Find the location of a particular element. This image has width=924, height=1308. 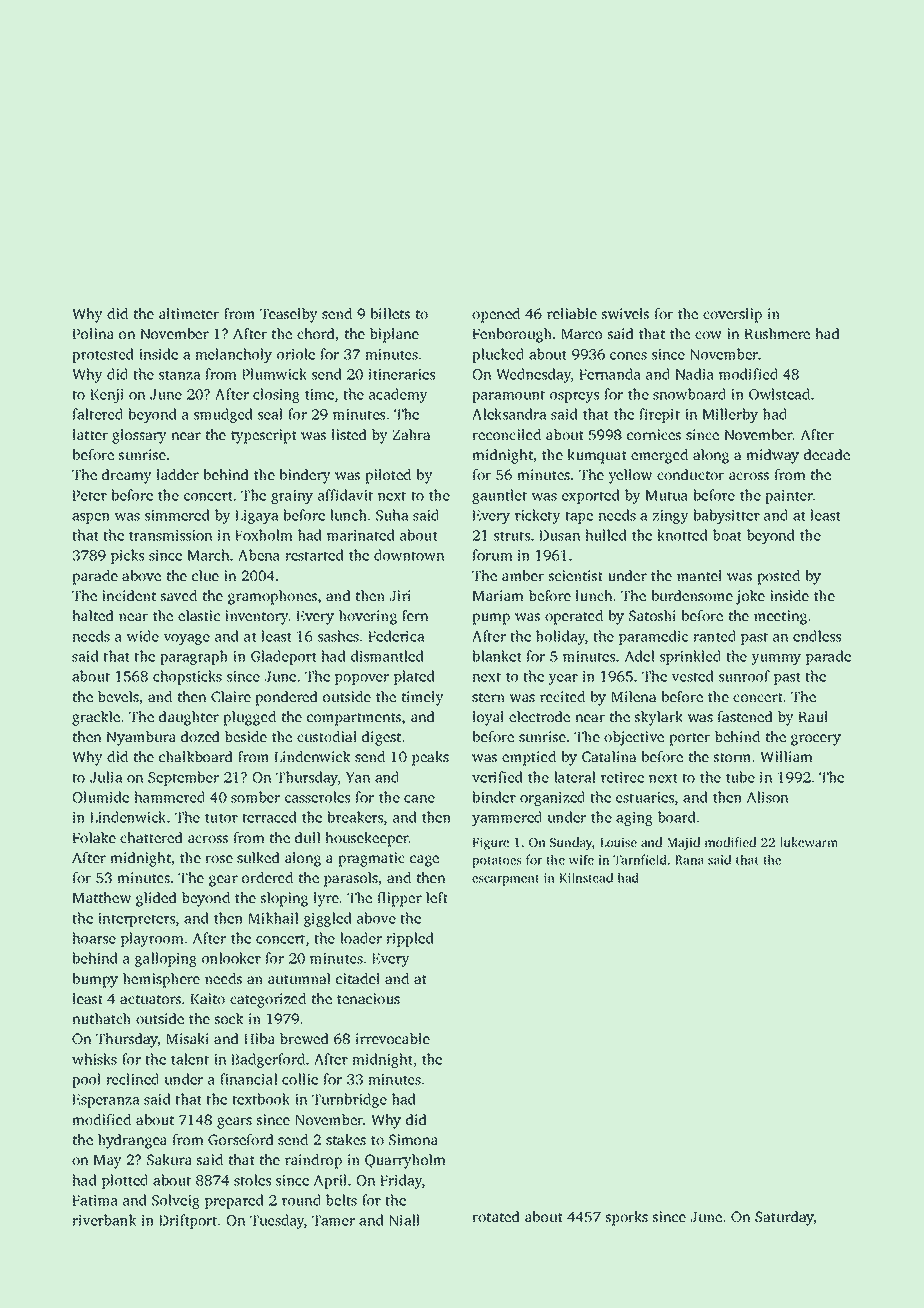

Teaselby is located at coordinates (289, 315).
